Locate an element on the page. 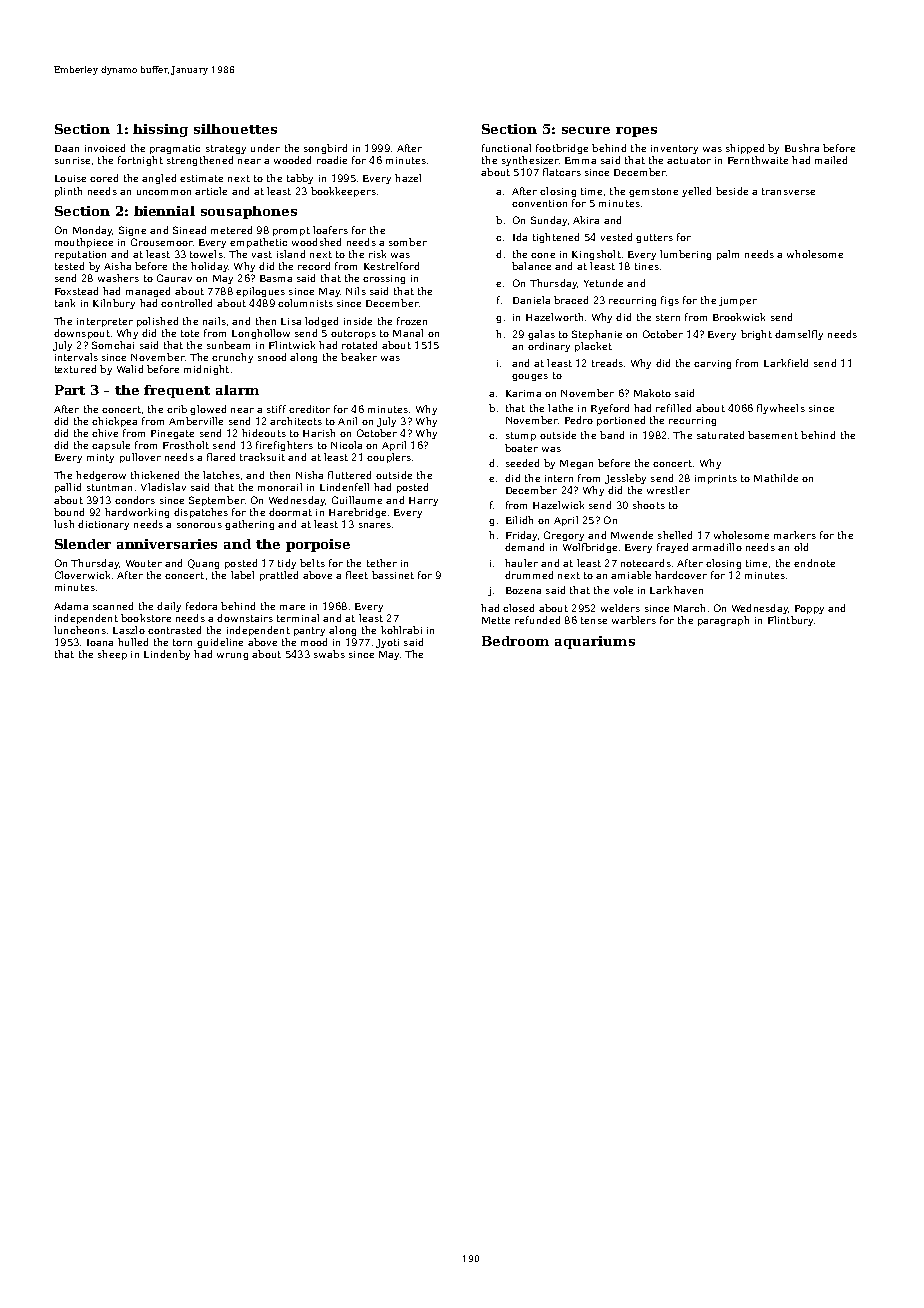 The width and height of the document is (924, 1308). ropes is located at coordinates (636, 132).
